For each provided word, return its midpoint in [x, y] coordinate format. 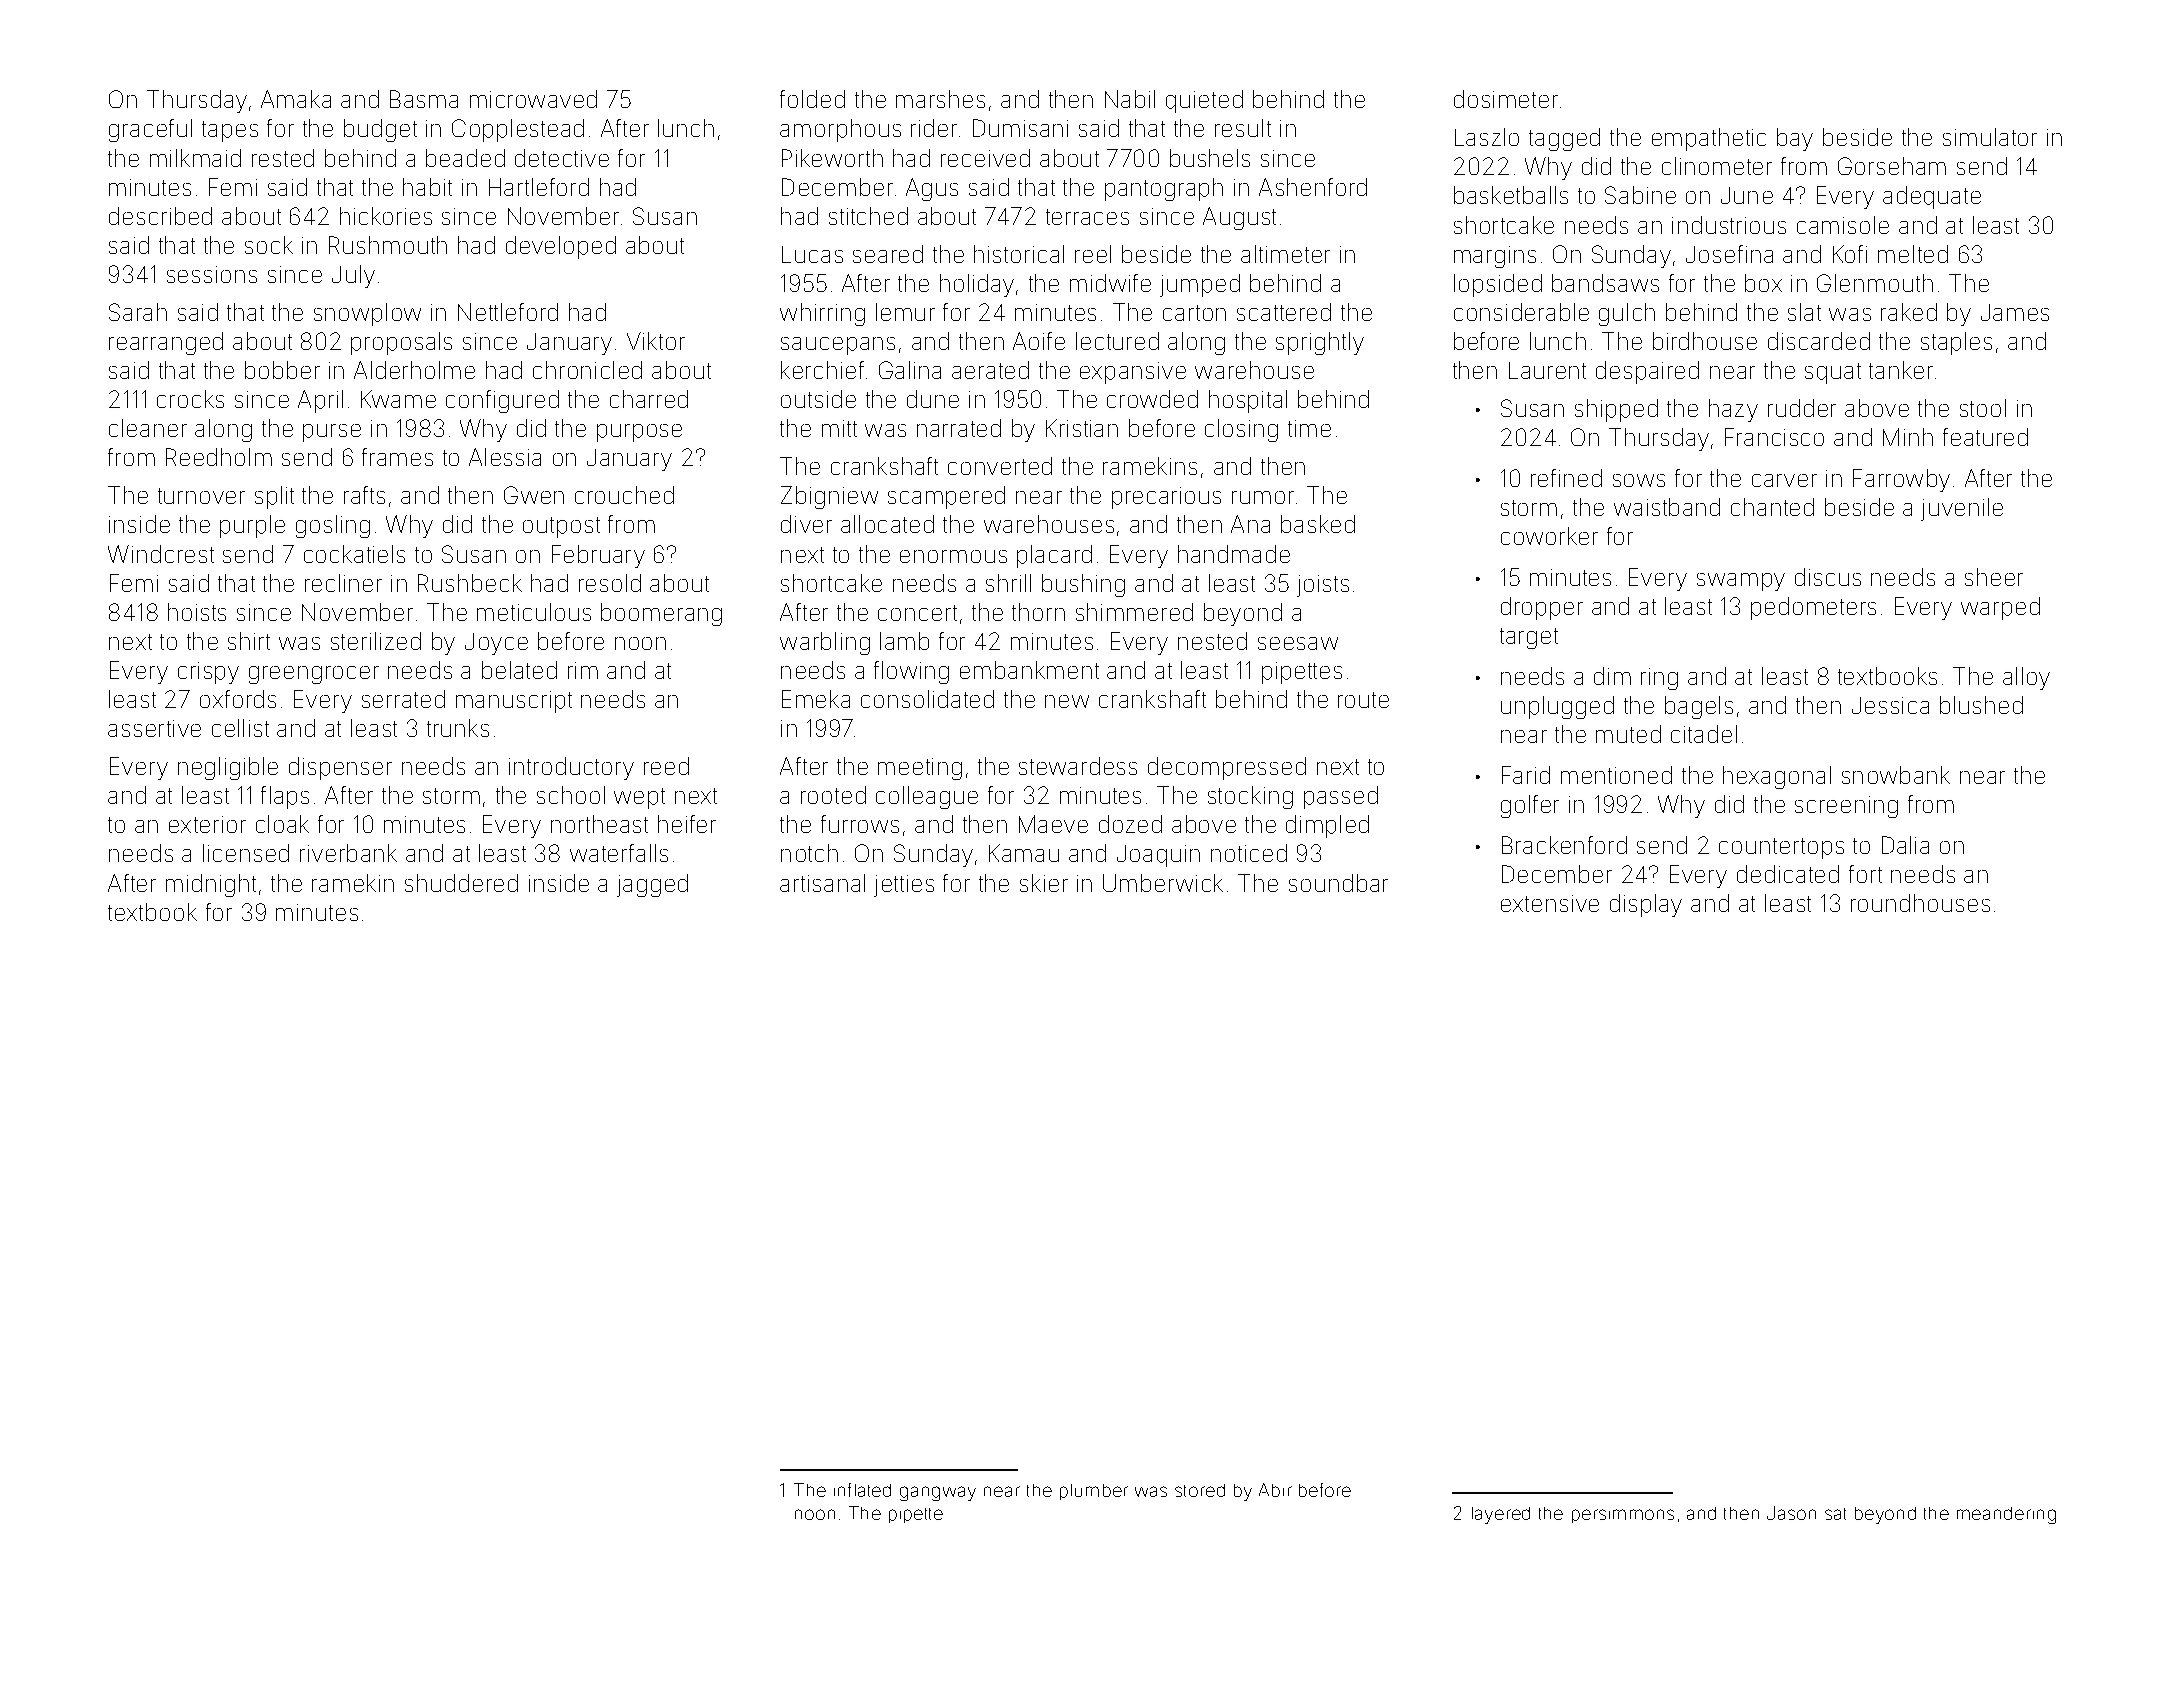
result [1243, 128]
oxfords [238, 699]
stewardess [1078, 766]
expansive [1133, 373]
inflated [862, 1490]
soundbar [1338, 883]
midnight [211, 885]
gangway [938, 1493]
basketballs [1511, 195]
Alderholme [414, 370]
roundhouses [1920, 903]
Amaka [296, 99]
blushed [1981, 705]
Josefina [1729, 254]
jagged [652, 885]
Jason [1791, 1513]
